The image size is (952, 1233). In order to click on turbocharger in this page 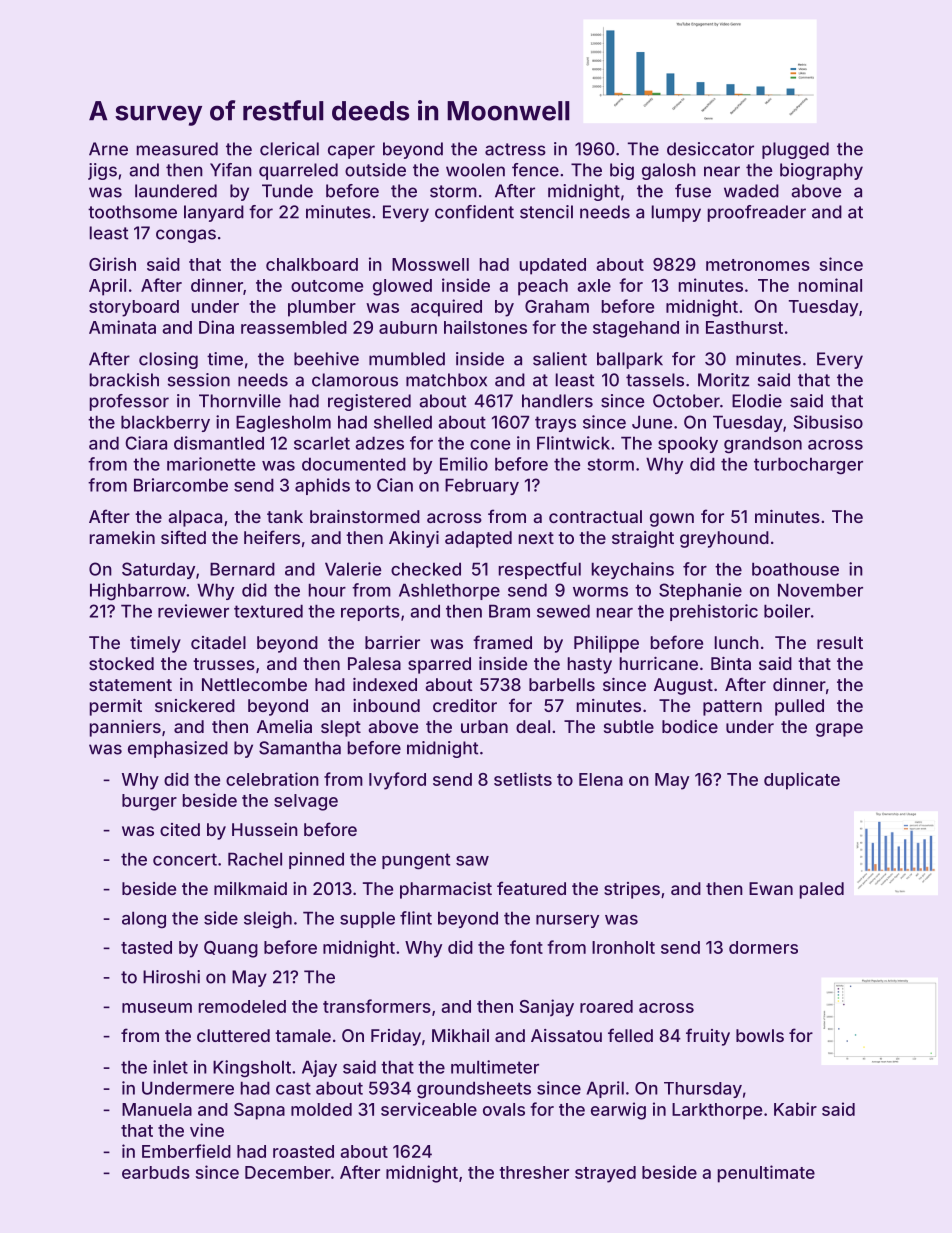, I will do `click(808, 466)`.
